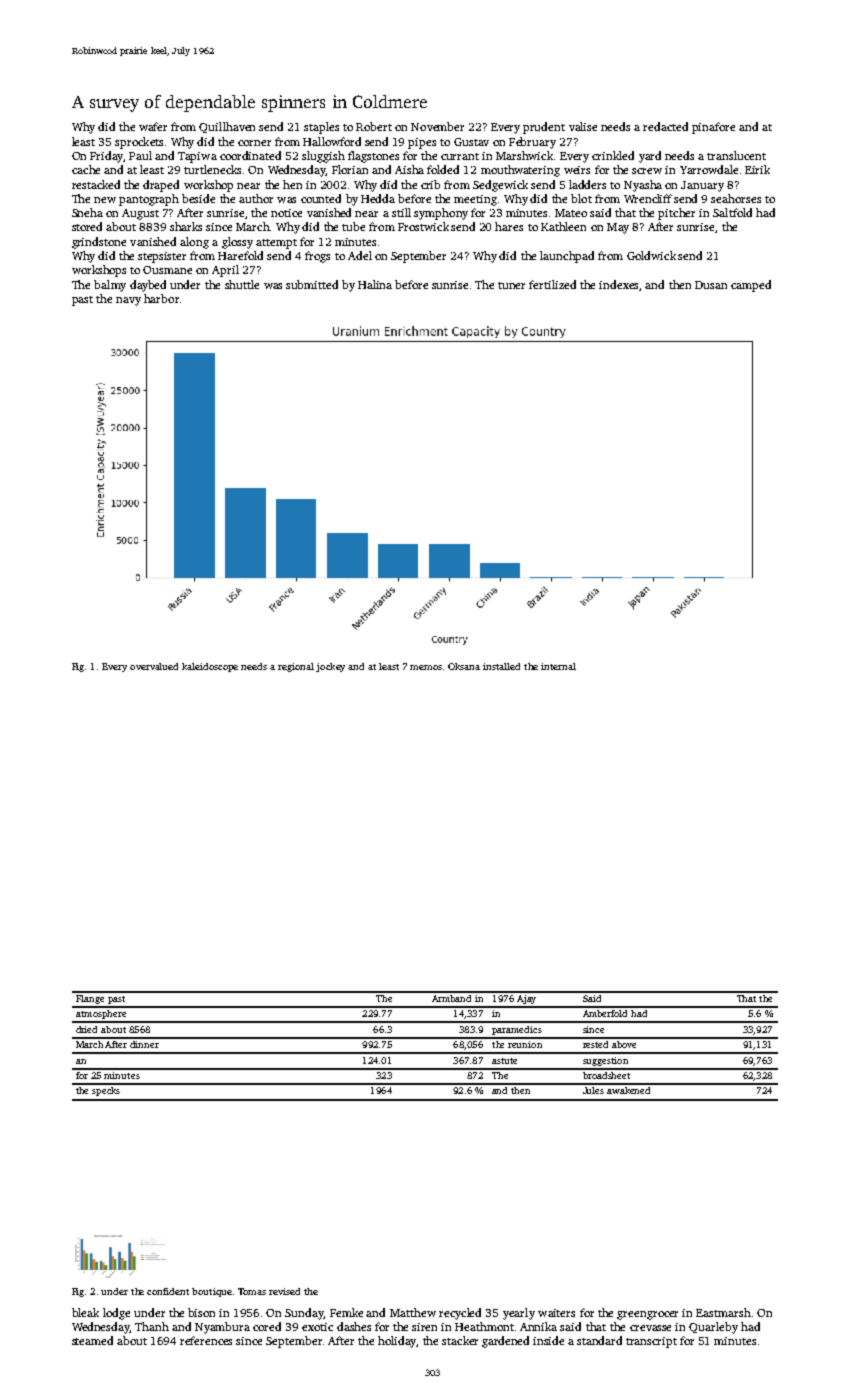 The width and height of the page is (849, 1400). I want to click on internal, so click(558, 666).
